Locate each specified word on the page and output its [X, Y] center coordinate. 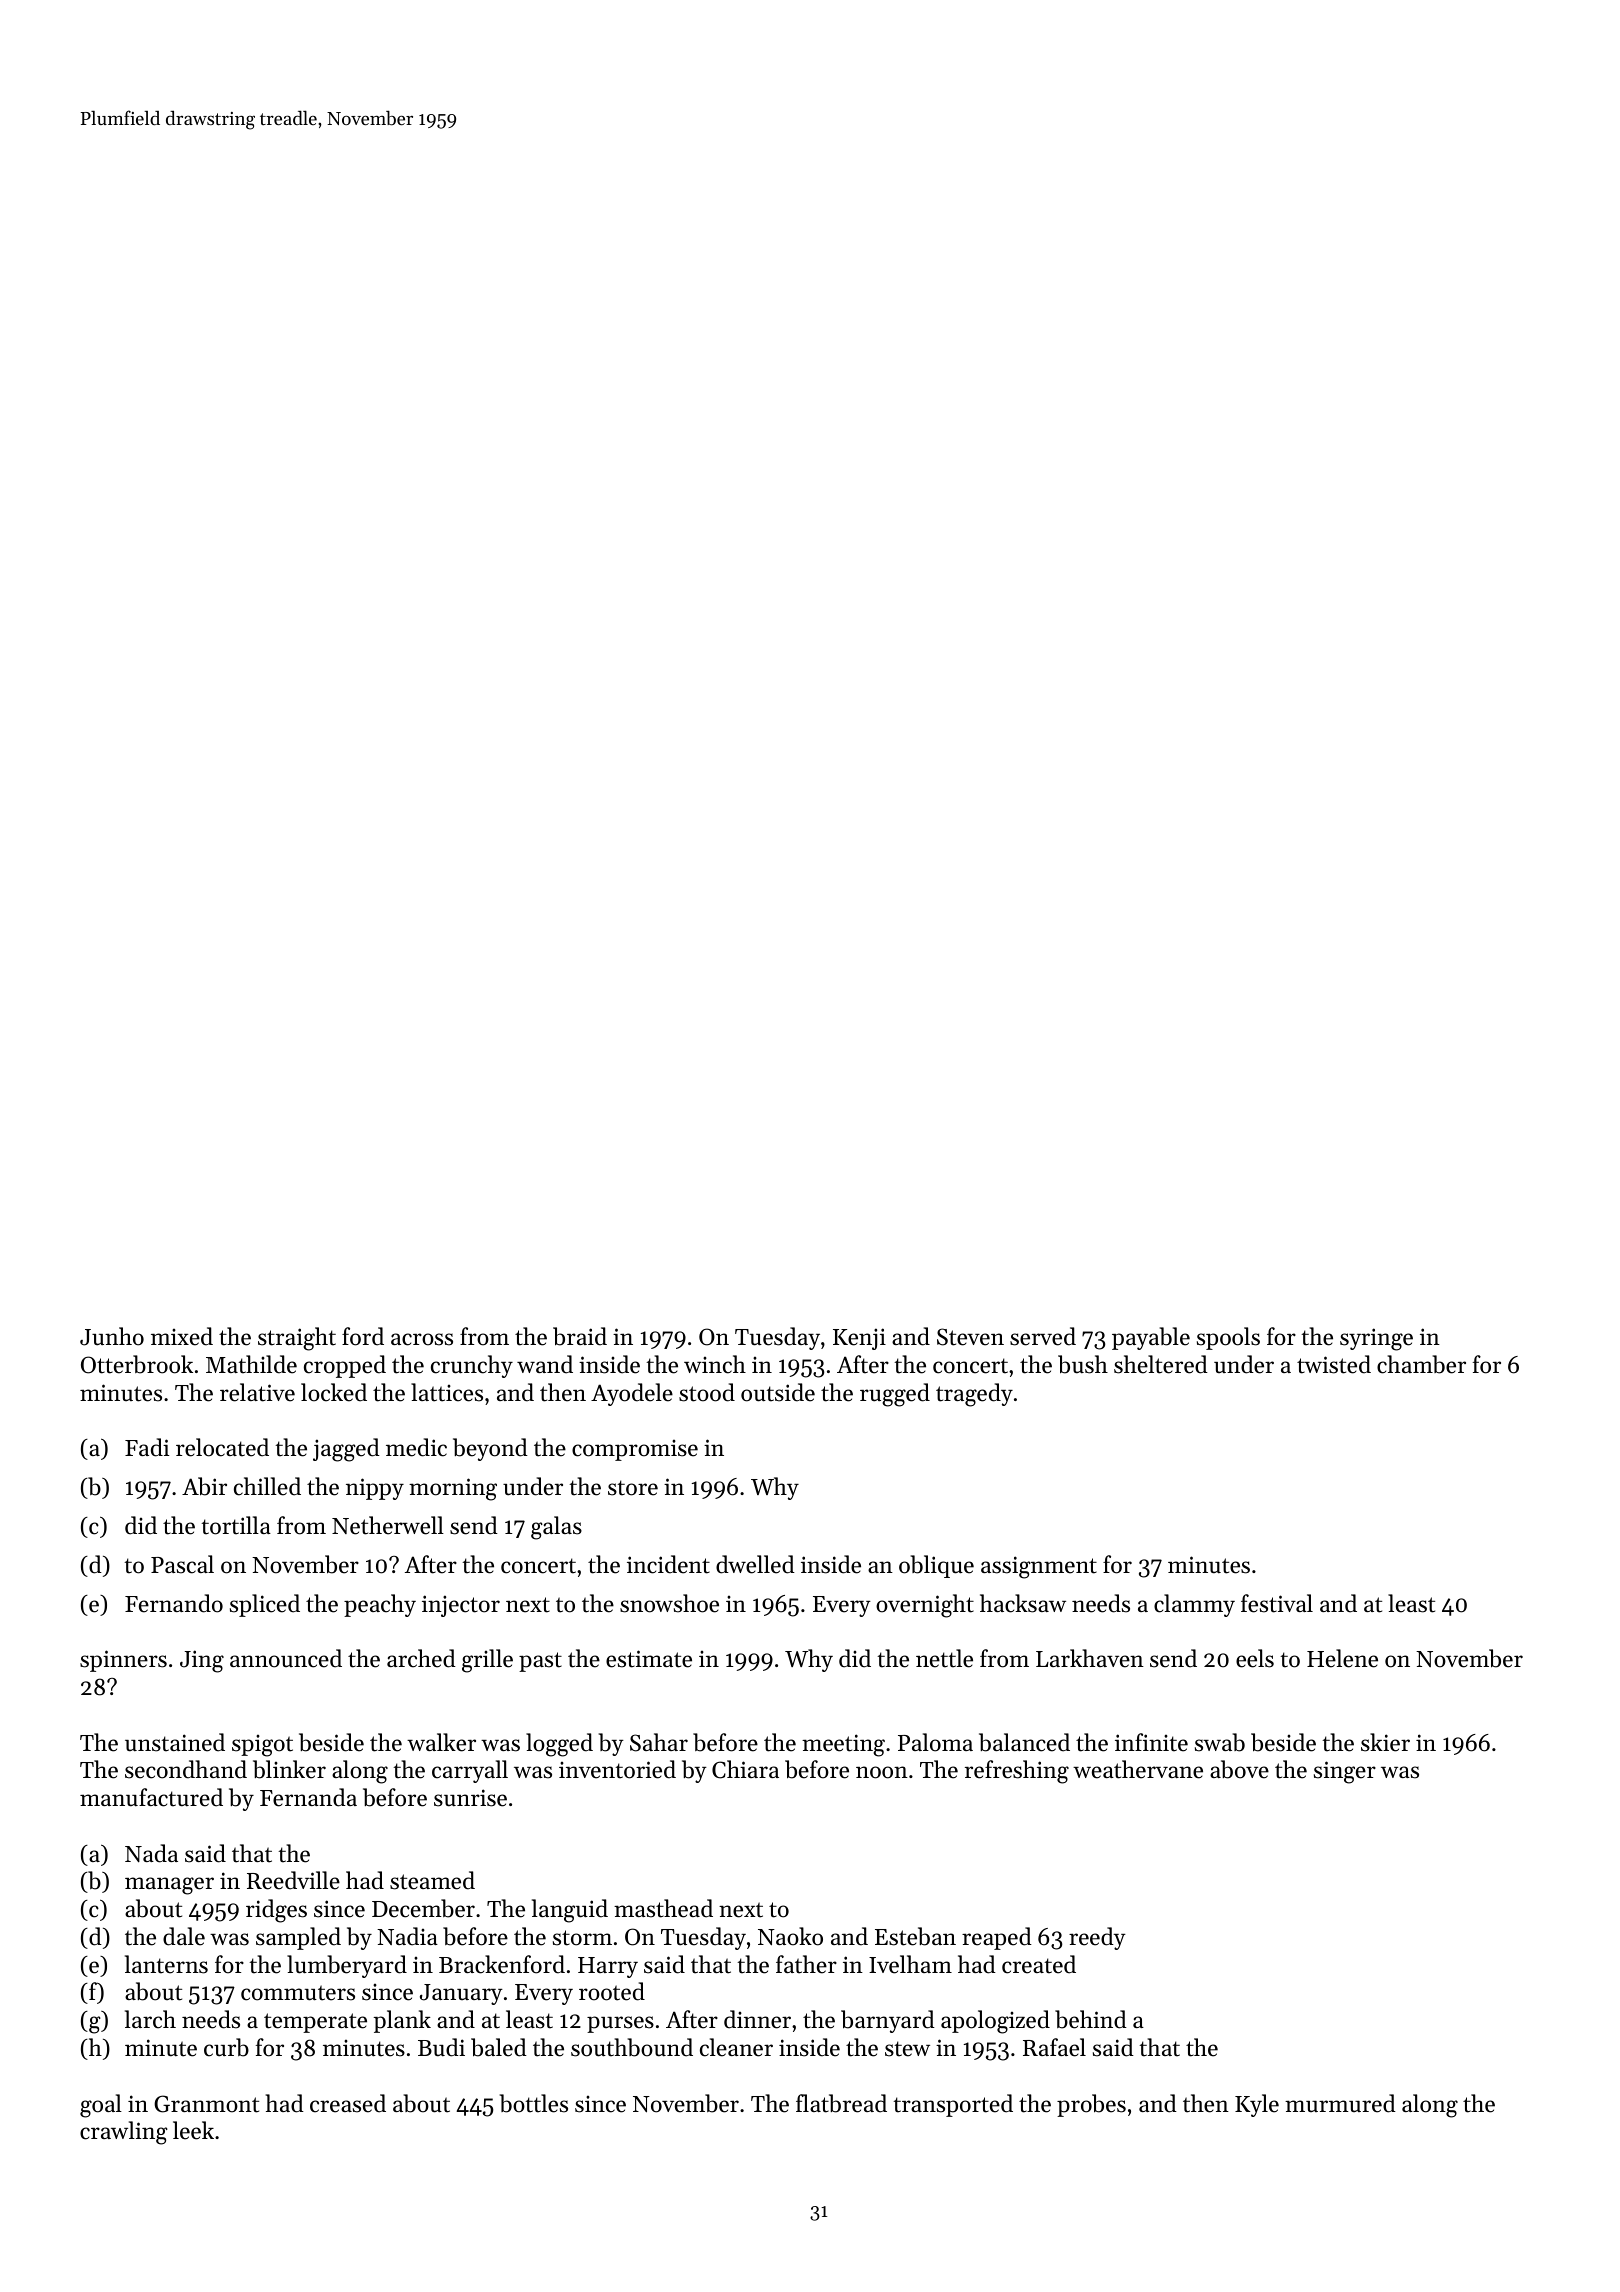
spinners [123, 1661]
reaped [997, 1938]
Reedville [293, 1880]
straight [297, 1339]
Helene [1342, 1658]
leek [193, 2130]
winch [715, 1364]
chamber [1421, 1364]
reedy [1097, 1938]
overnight [925, 1606]
